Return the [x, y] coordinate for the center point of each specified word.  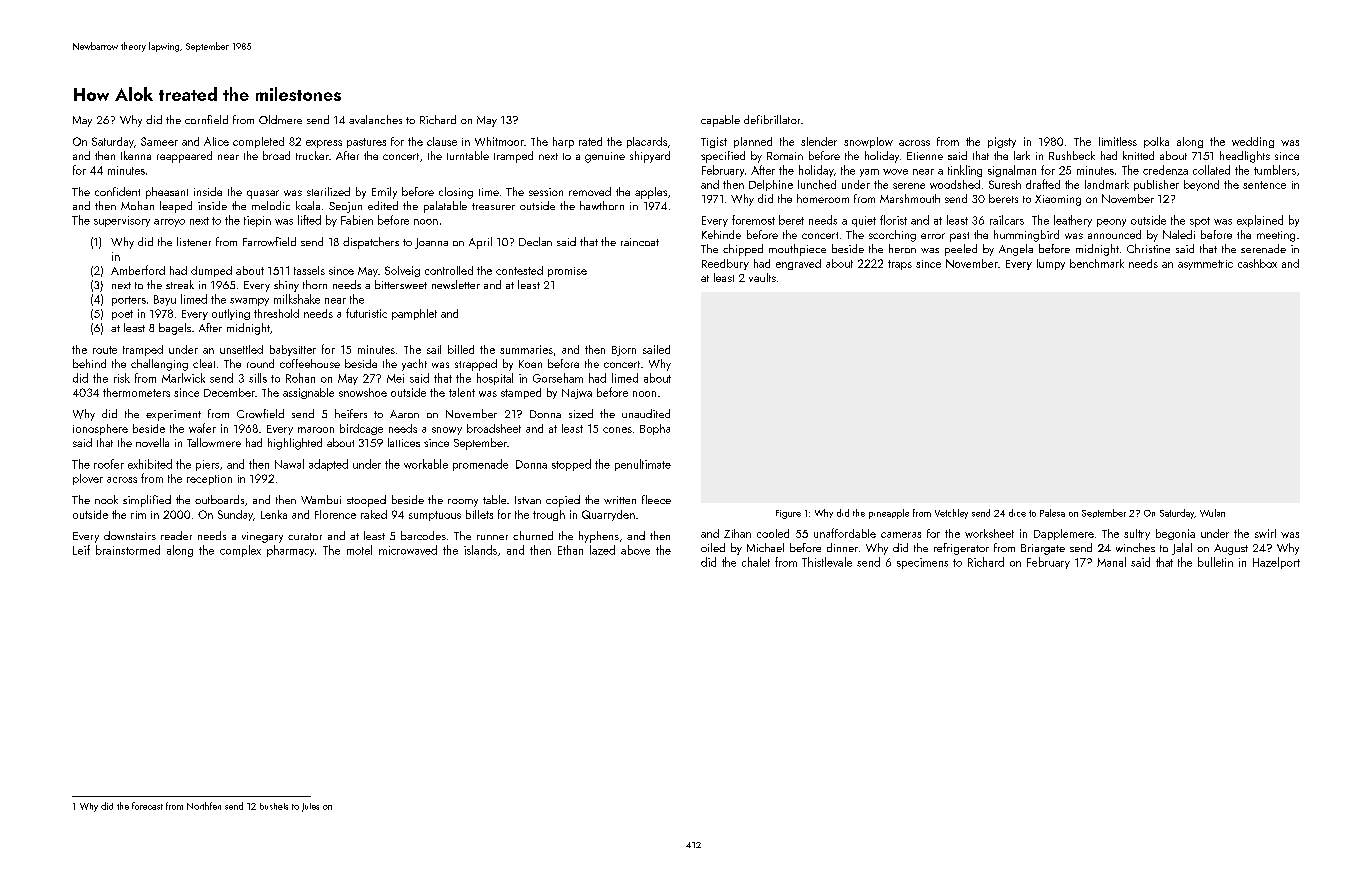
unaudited [646, 413]
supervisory [122, 221]
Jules [310, 807]
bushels [274, 806]
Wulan [1212, 513]
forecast [147, 806]
